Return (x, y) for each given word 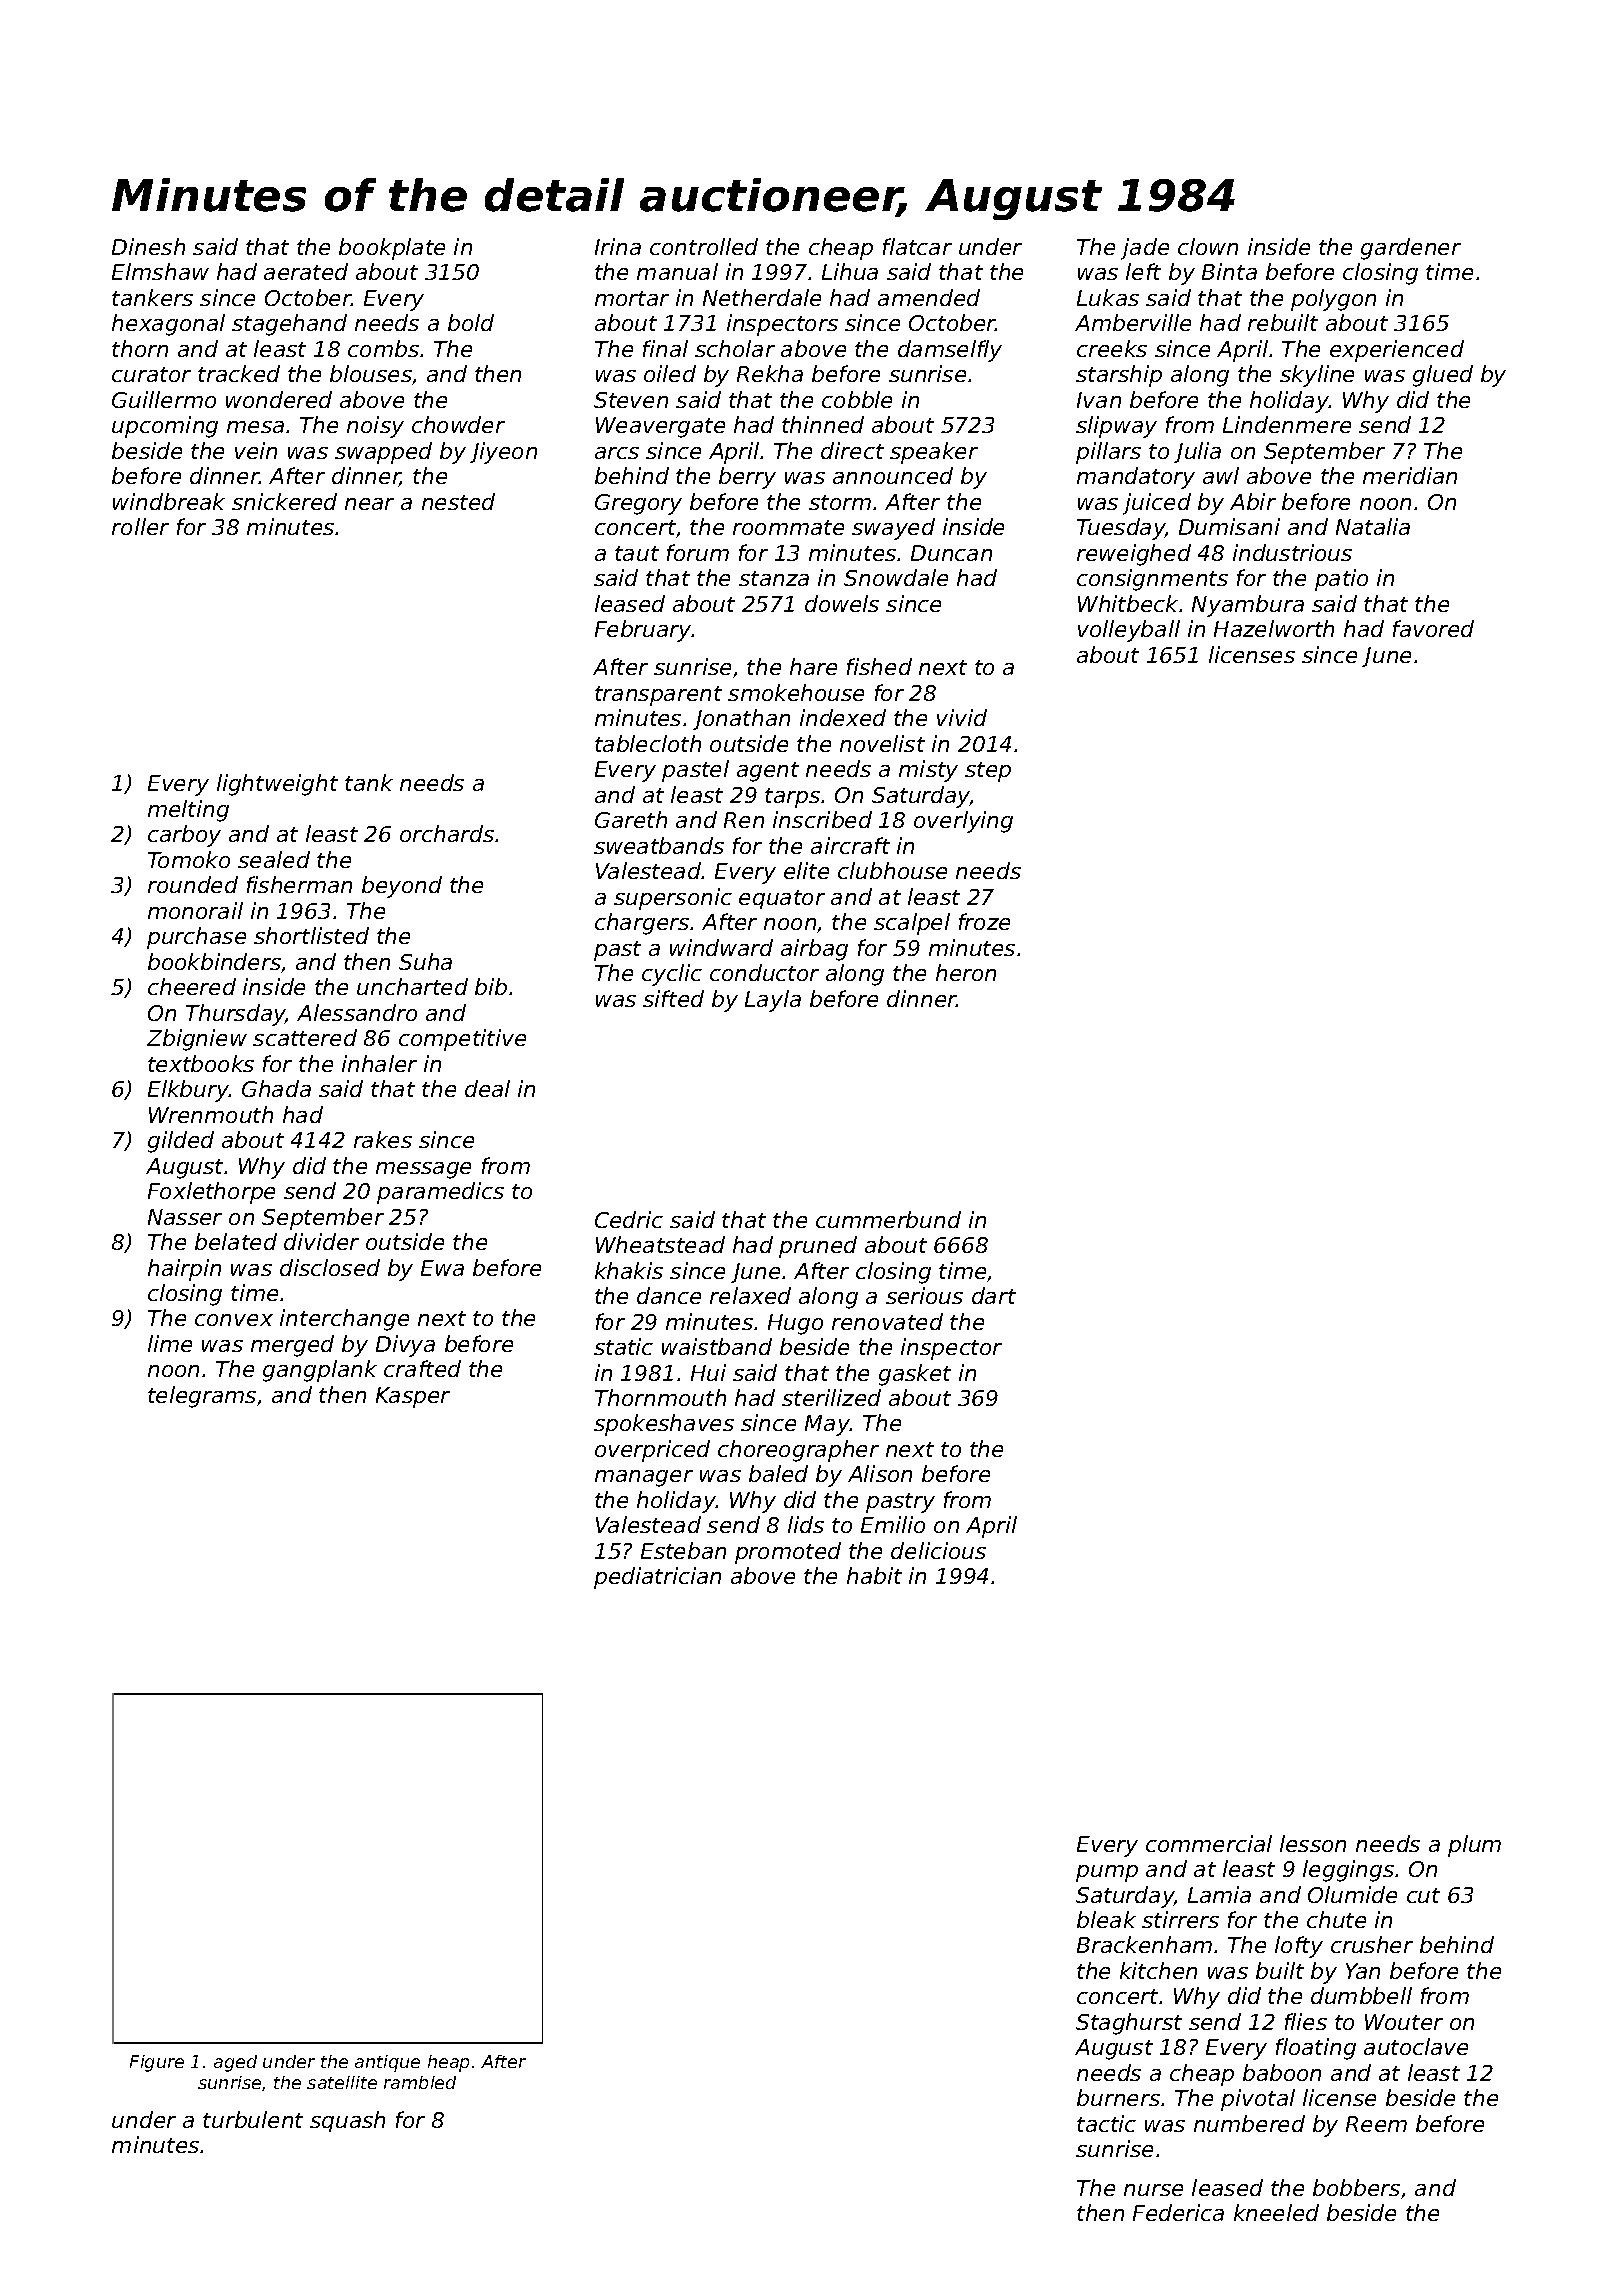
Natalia (1373, 526)
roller (140, 526)
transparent (658, 696)
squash (347, 2121)
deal (487, 1088)
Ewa (442, 1268)
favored (1433, 628)
